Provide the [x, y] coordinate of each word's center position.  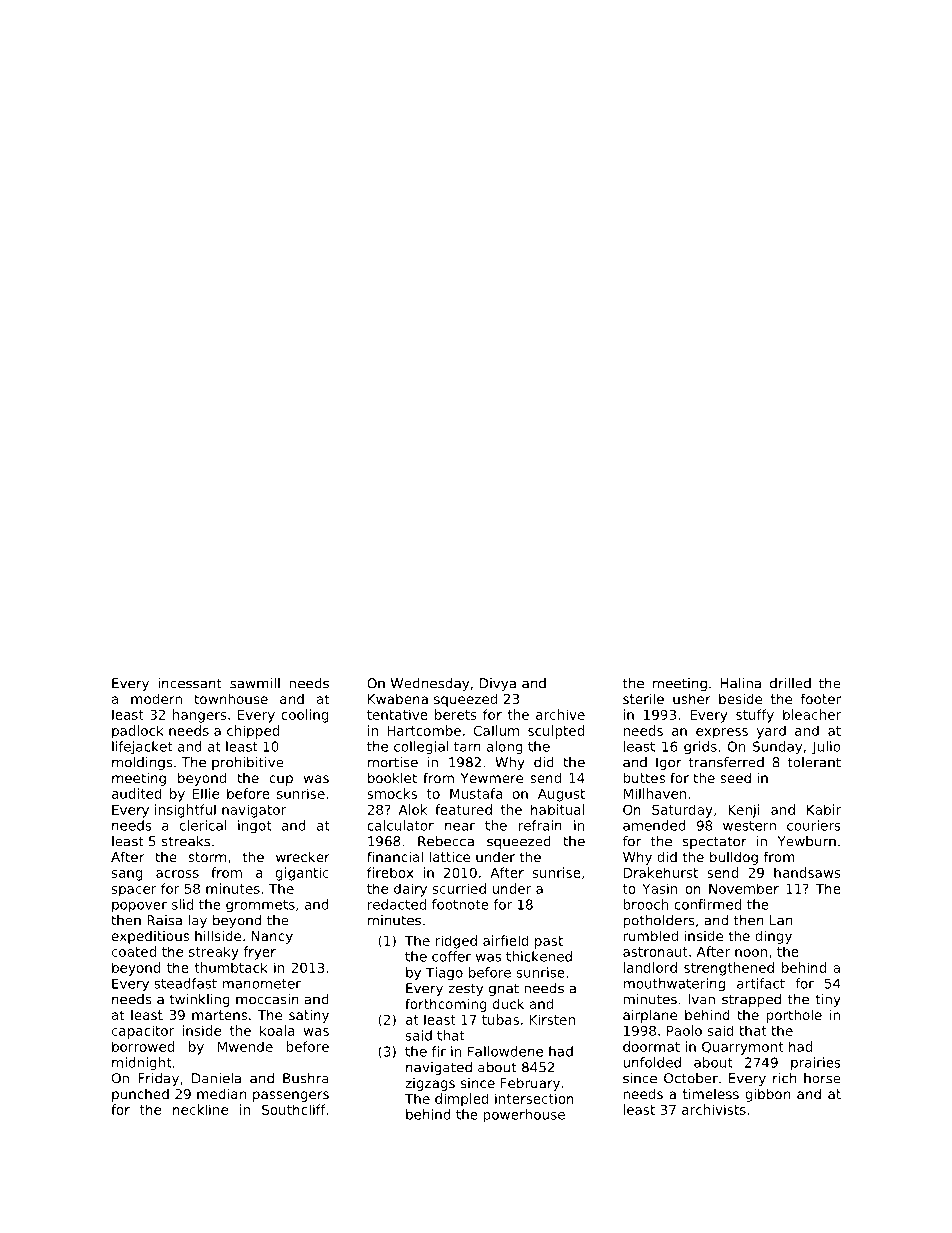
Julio [826, 747]
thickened [539, 956]
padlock [138, 732]
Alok [413, 809]
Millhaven [655, 793]
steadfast [185, 983]
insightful [185, 811]
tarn [467, 747]
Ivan [701, 999]
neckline [200, 1109]
